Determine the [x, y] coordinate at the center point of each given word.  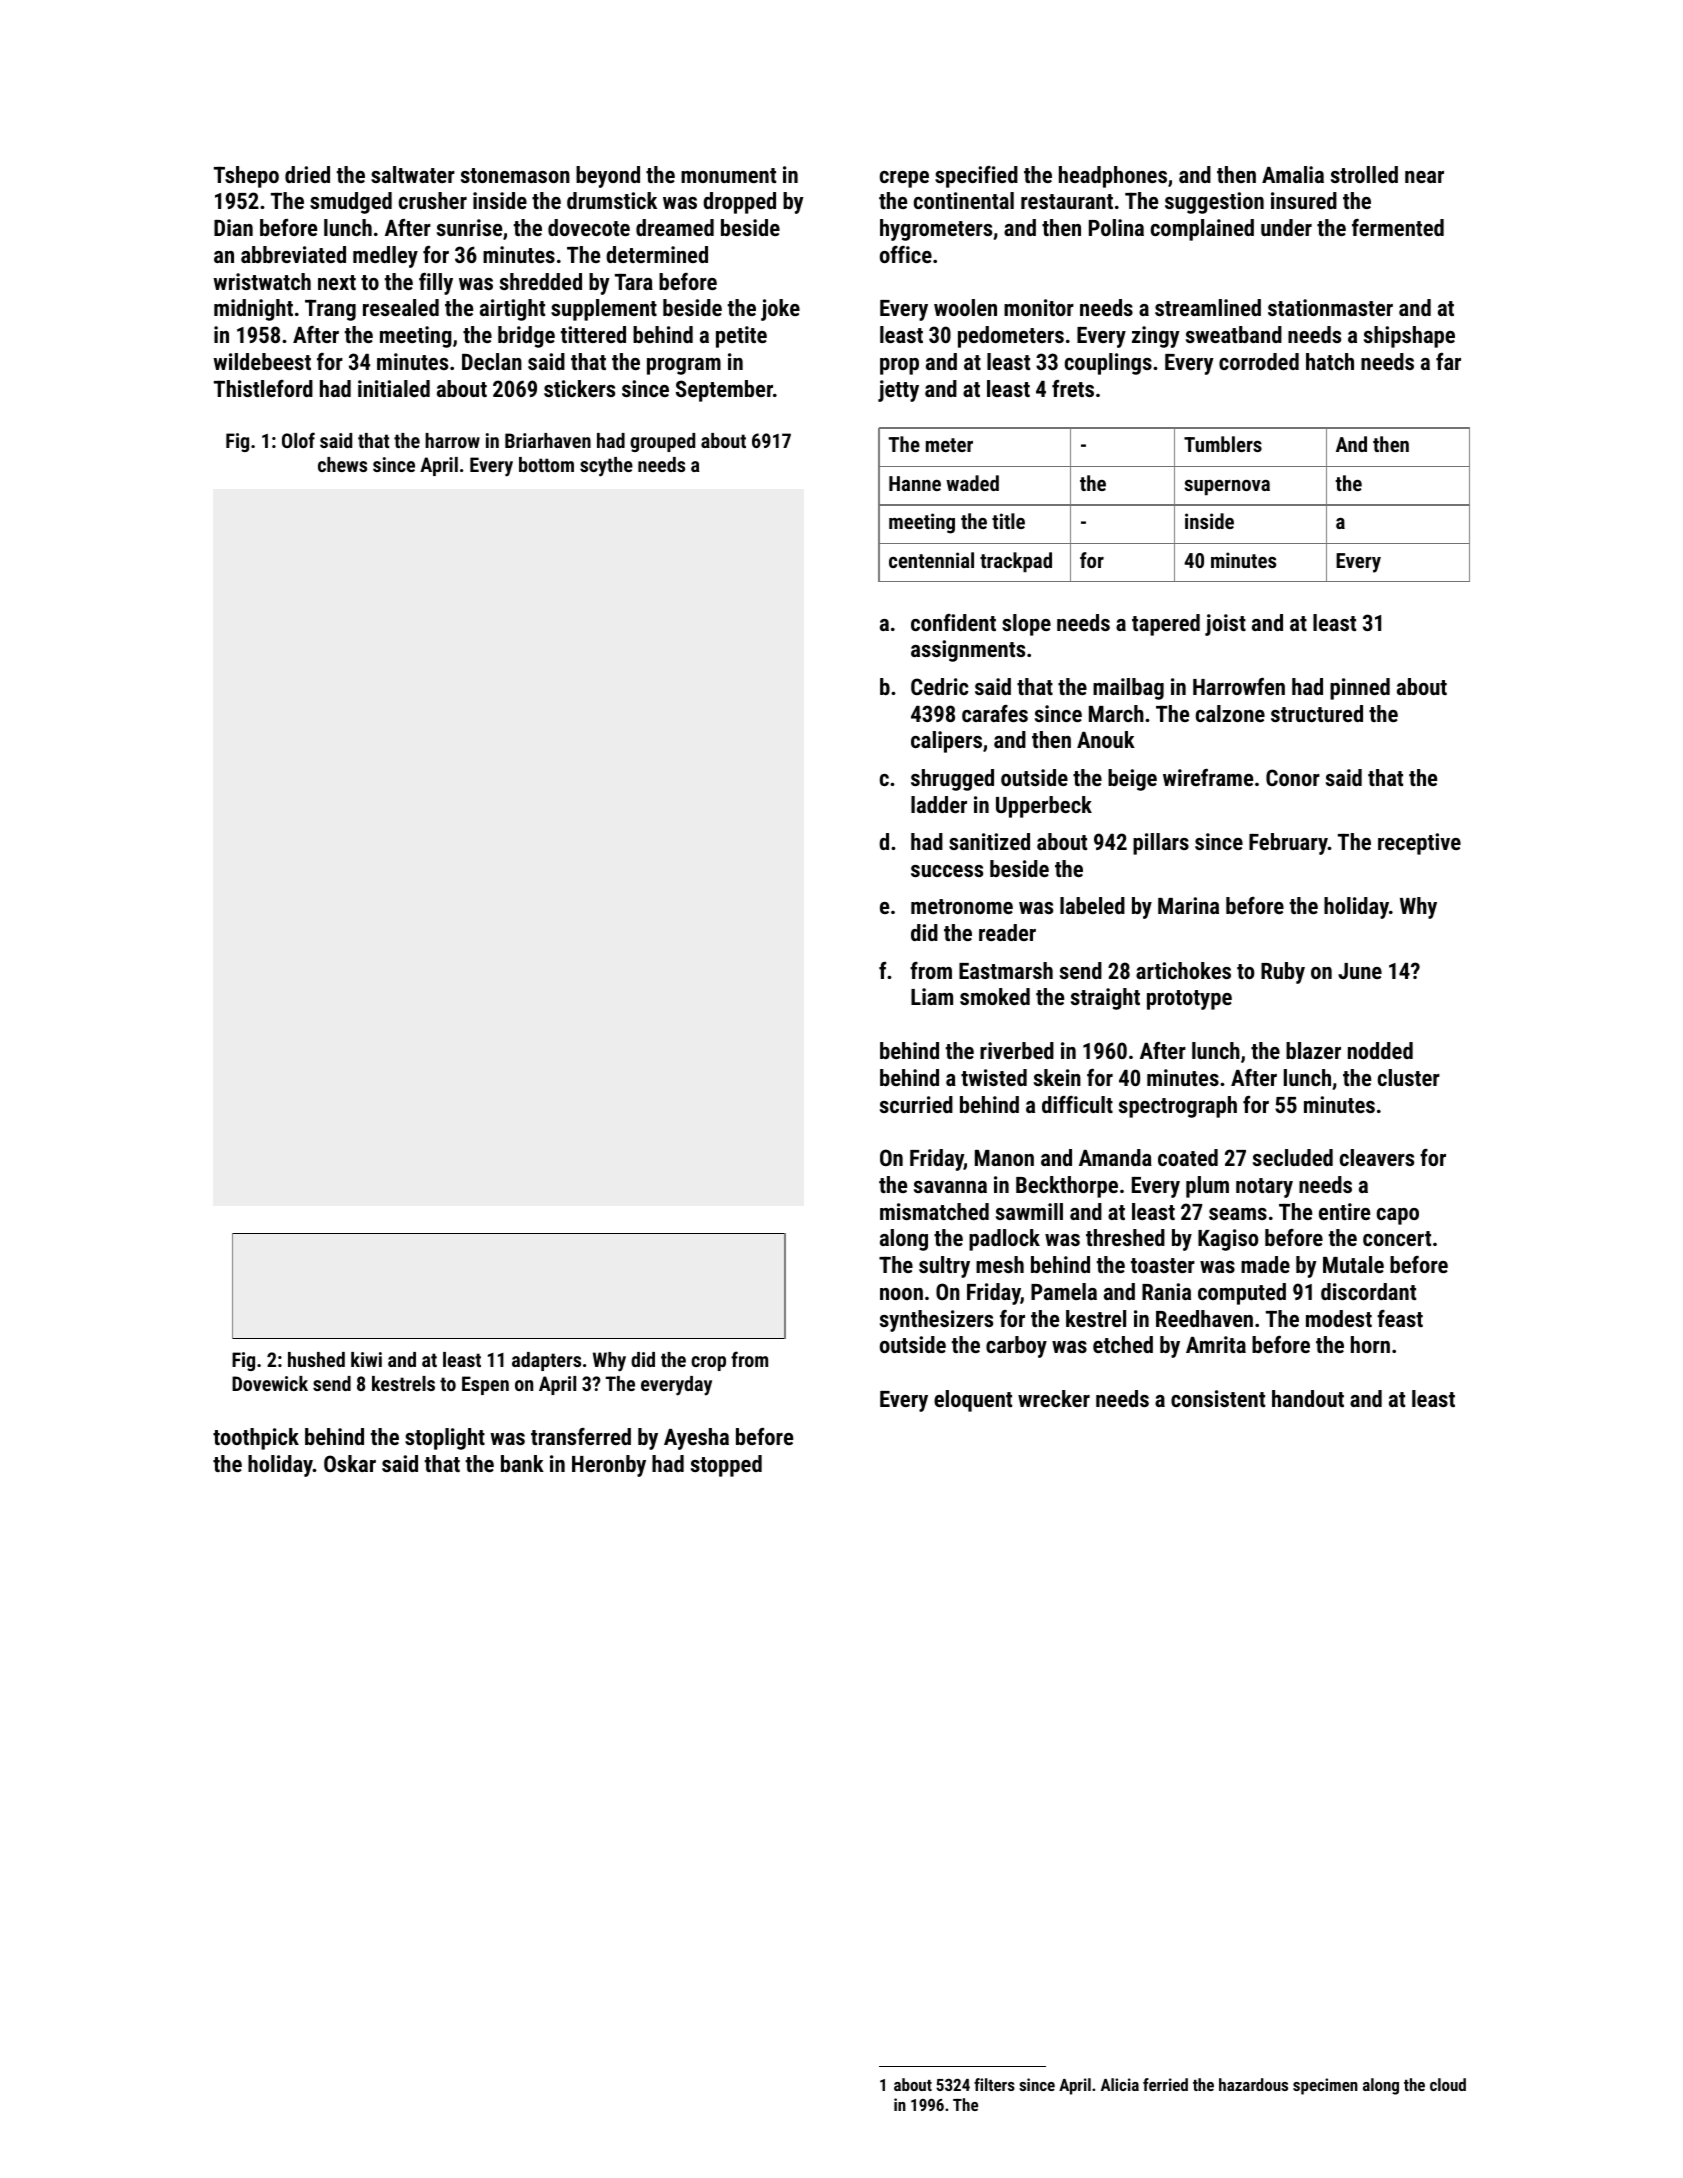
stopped [726, 1466]
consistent [1218, 1398]
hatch [1330, 361]
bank [522, 1463]
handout [1308, 1398]
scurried [916, 1104]
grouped [662, 442]
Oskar [350, 1463]
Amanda [1115, 1157]
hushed [316, 1359]
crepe [904, 179]
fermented [1398, 227]
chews [342, 464]
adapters [546, 1361]
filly [436, 284]
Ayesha [696, 1439]
